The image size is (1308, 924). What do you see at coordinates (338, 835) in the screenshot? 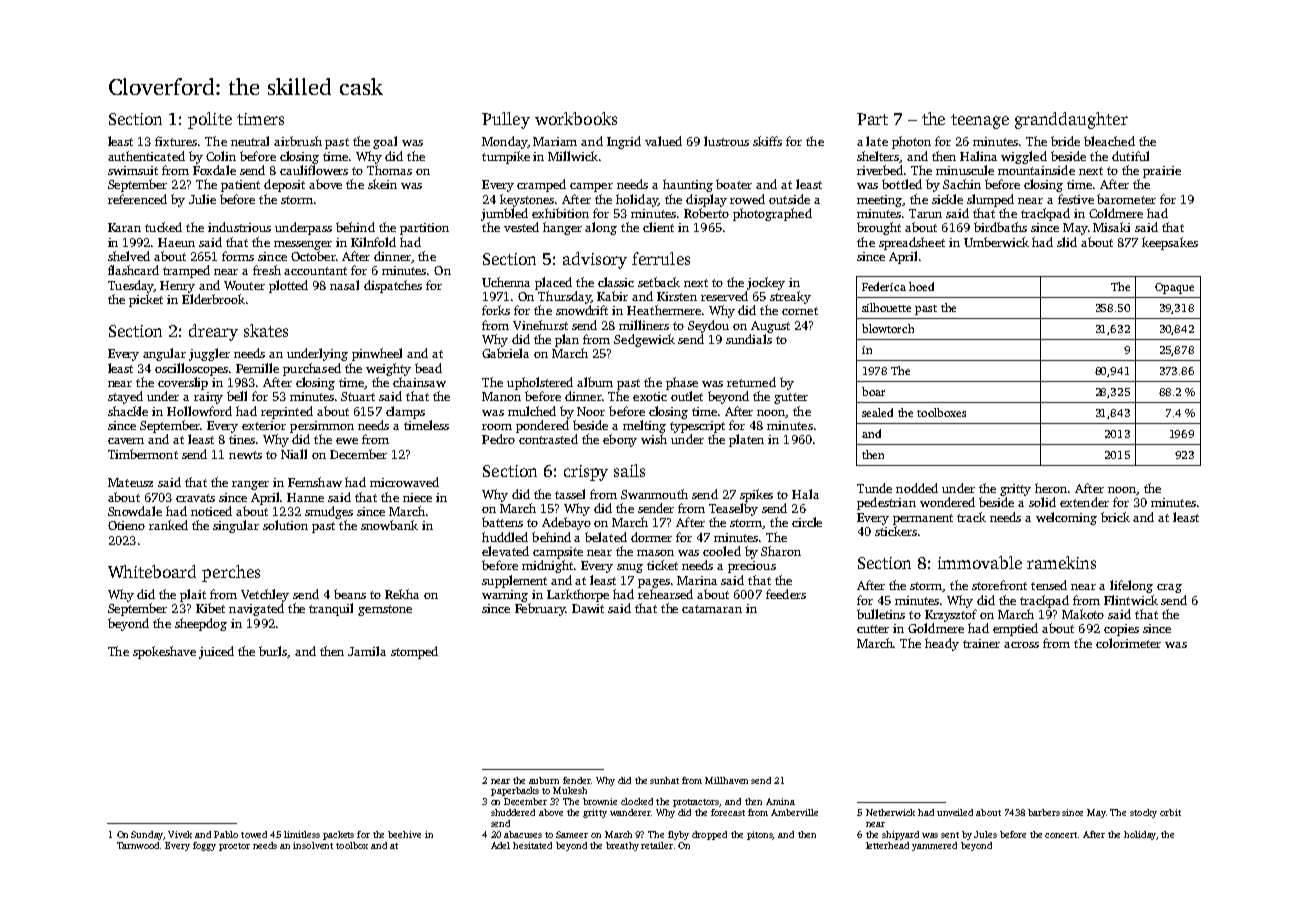
I see `packets` at bounding box center [338, 835].
